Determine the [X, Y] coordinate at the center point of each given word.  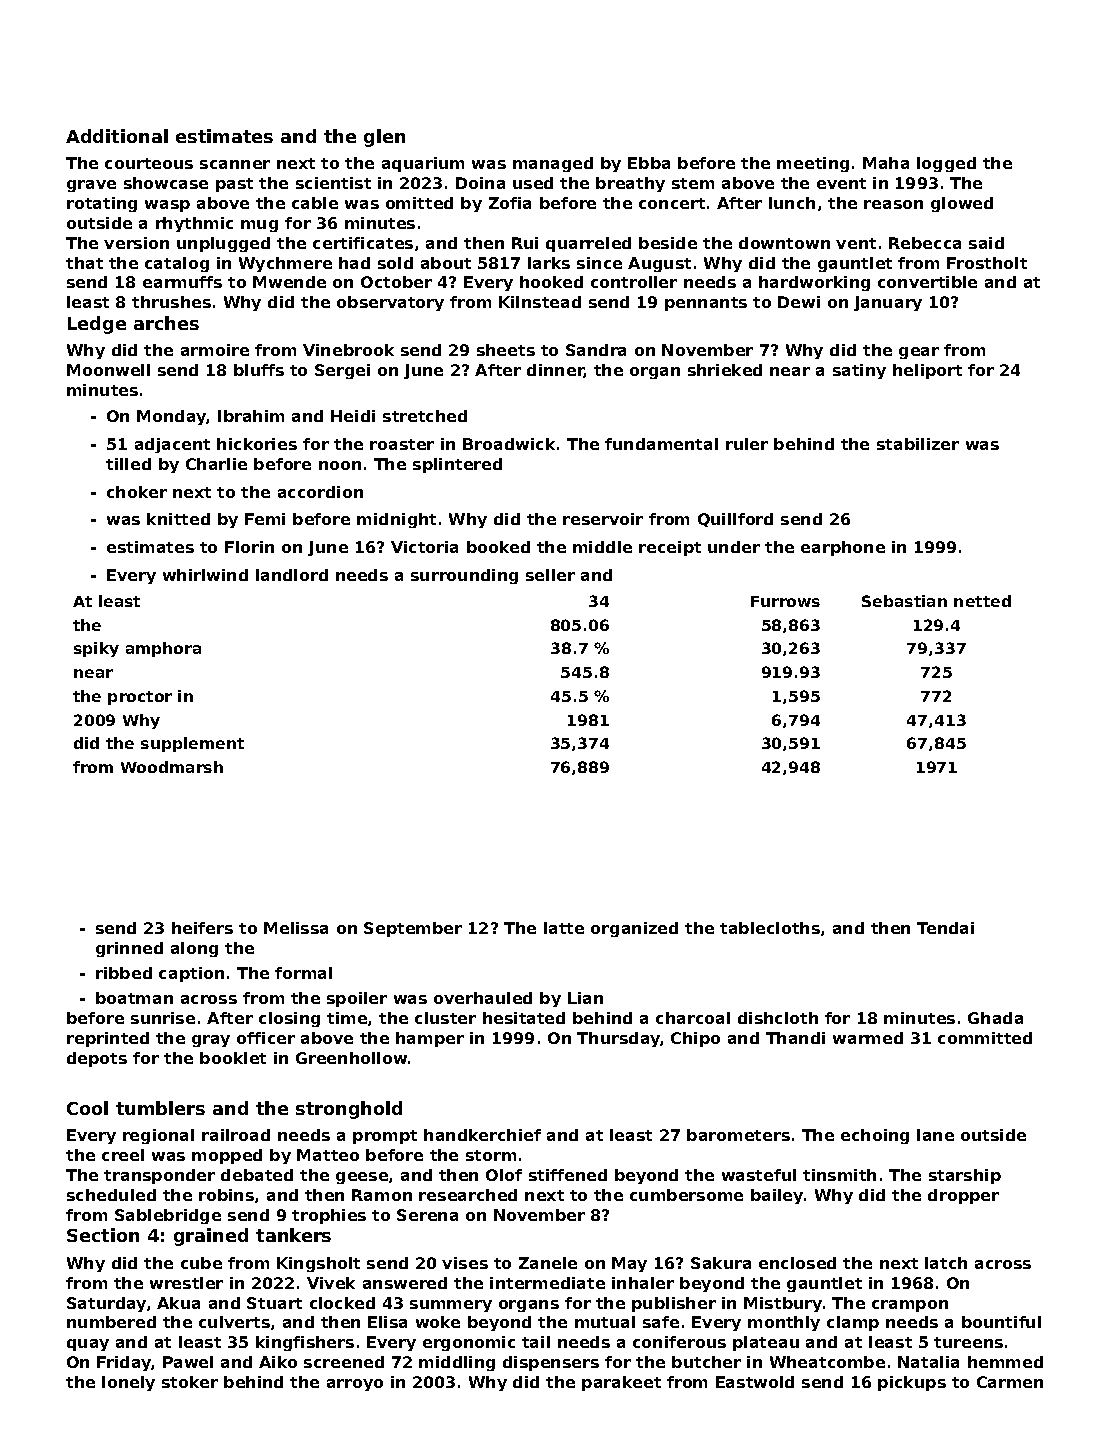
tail [536, 1342]
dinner [555, 371]
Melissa [296, 928]
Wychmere [285, 264]
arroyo [355, 1385]
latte [564, 928]
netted [982, 601]
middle [602, 547]
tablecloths [770, 928]
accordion [320, 492]
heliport [927, 371]
